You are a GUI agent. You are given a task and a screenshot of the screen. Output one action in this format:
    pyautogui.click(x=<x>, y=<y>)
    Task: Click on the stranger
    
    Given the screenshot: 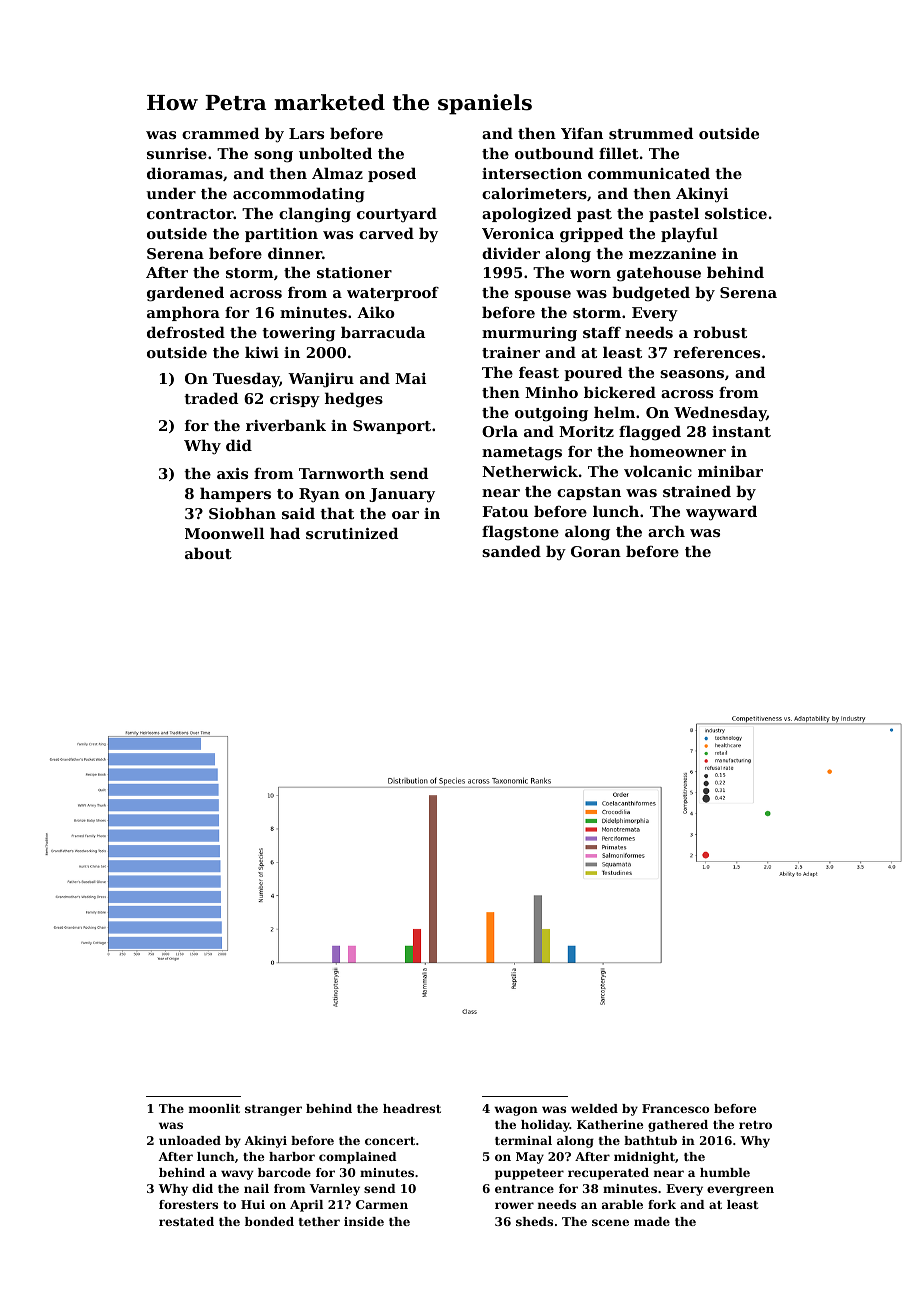 What is the action you would take?
    pyautogui.click(x=273, y=1110)
